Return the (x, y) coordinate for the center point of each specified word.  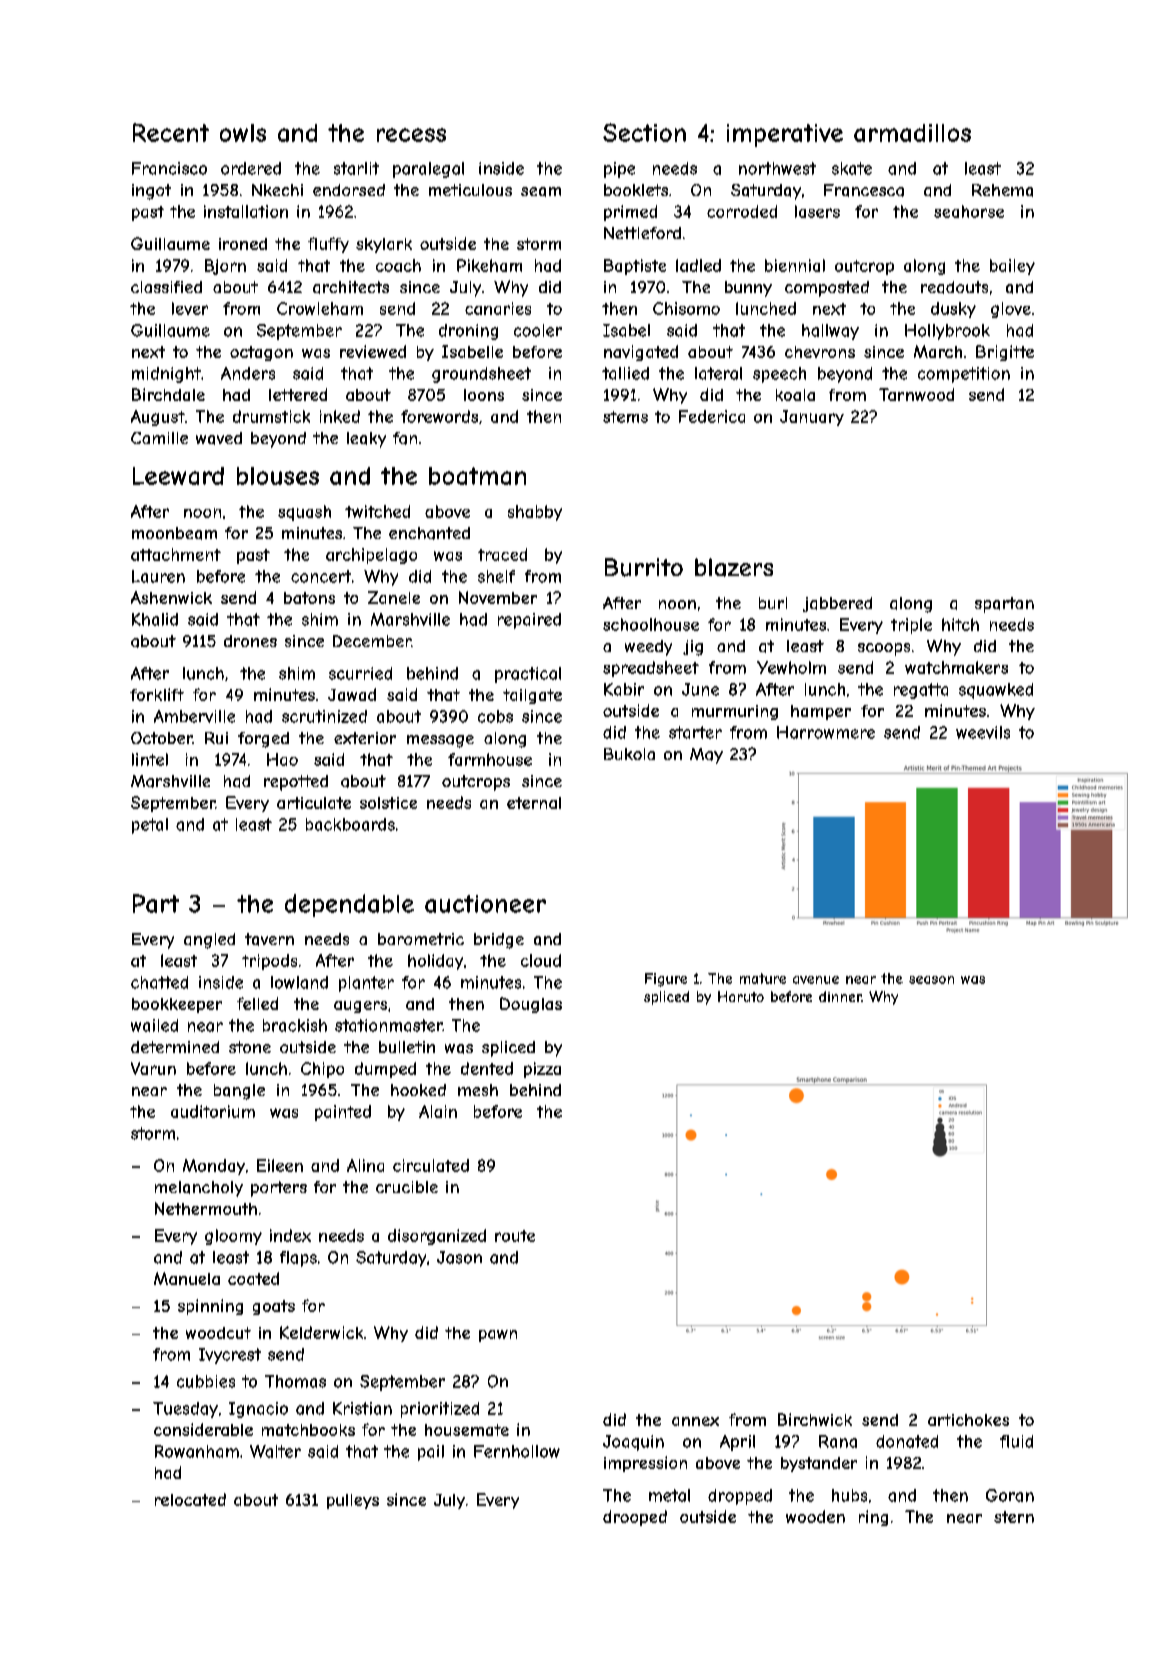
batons (309, 598)
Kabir (624, 689)
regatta (921, 691)
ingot (151, 192)
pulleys (353, 1501)
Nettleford (642, 233)
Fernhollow (517, 1451)
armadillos (912, 133)
